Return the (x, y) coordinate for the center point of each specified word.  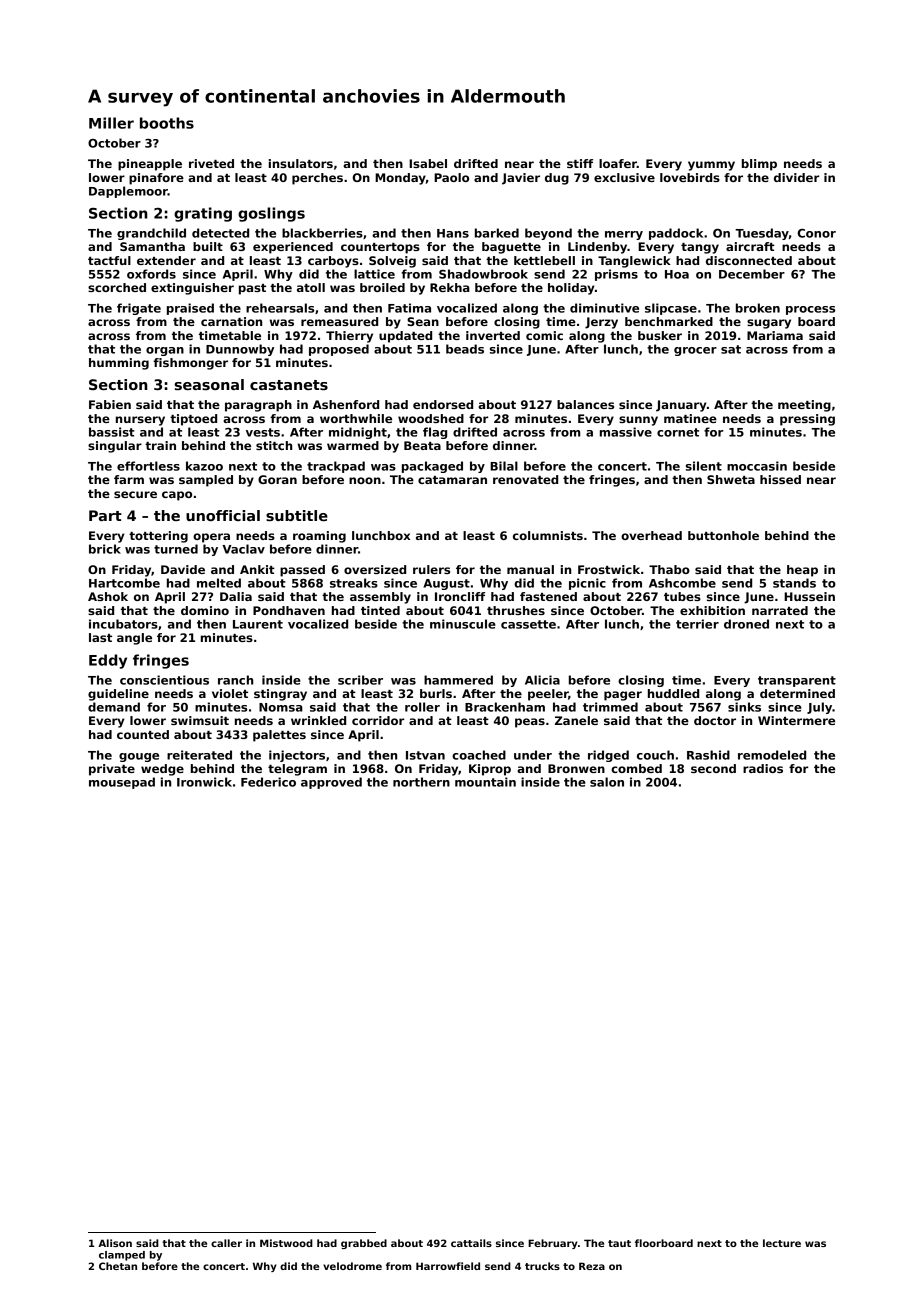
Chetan (118, 1266)
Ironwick (204, 782)
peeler (548, 695)
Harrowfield (448, 1266)
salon (607, 782)
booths (167, 123)
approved (331, 783)
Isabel (428, 163)
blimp (759, 165)
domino (205, 610)
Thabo (669, 569)
